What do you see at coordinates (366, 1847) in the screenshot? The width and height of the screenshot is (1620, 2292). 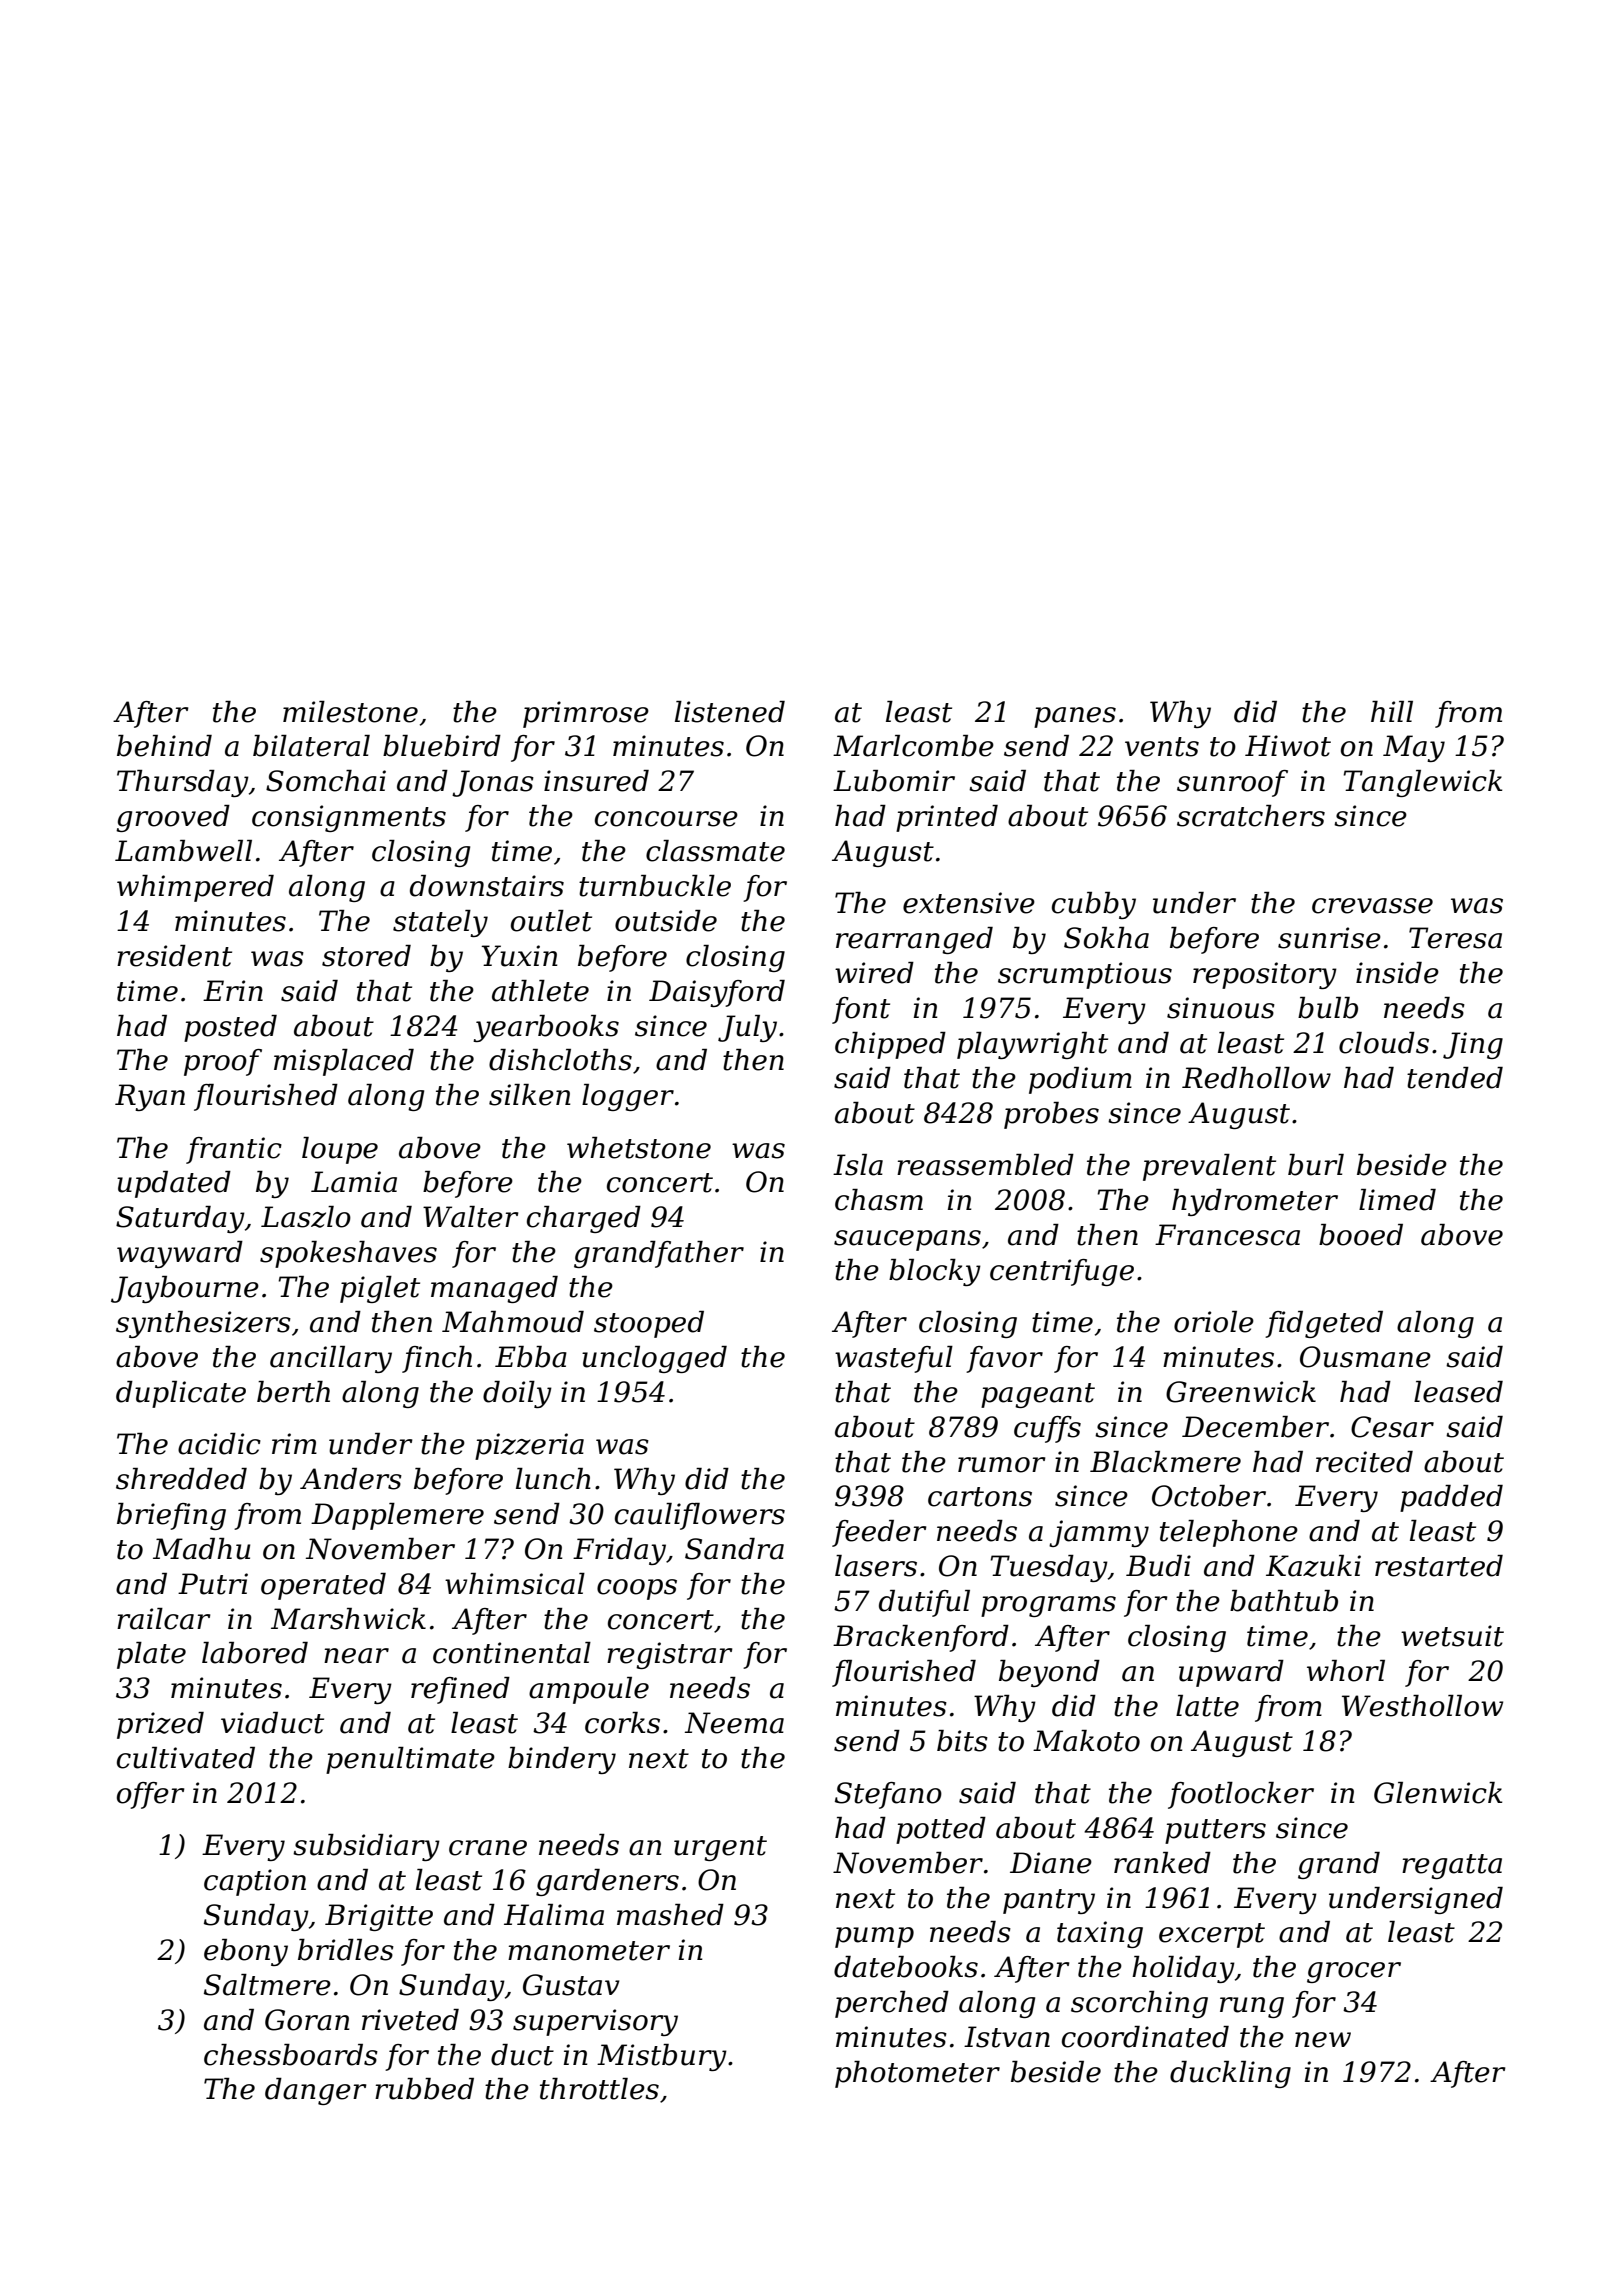 I see `subsidiary` at bounding box center [366, 1847].
